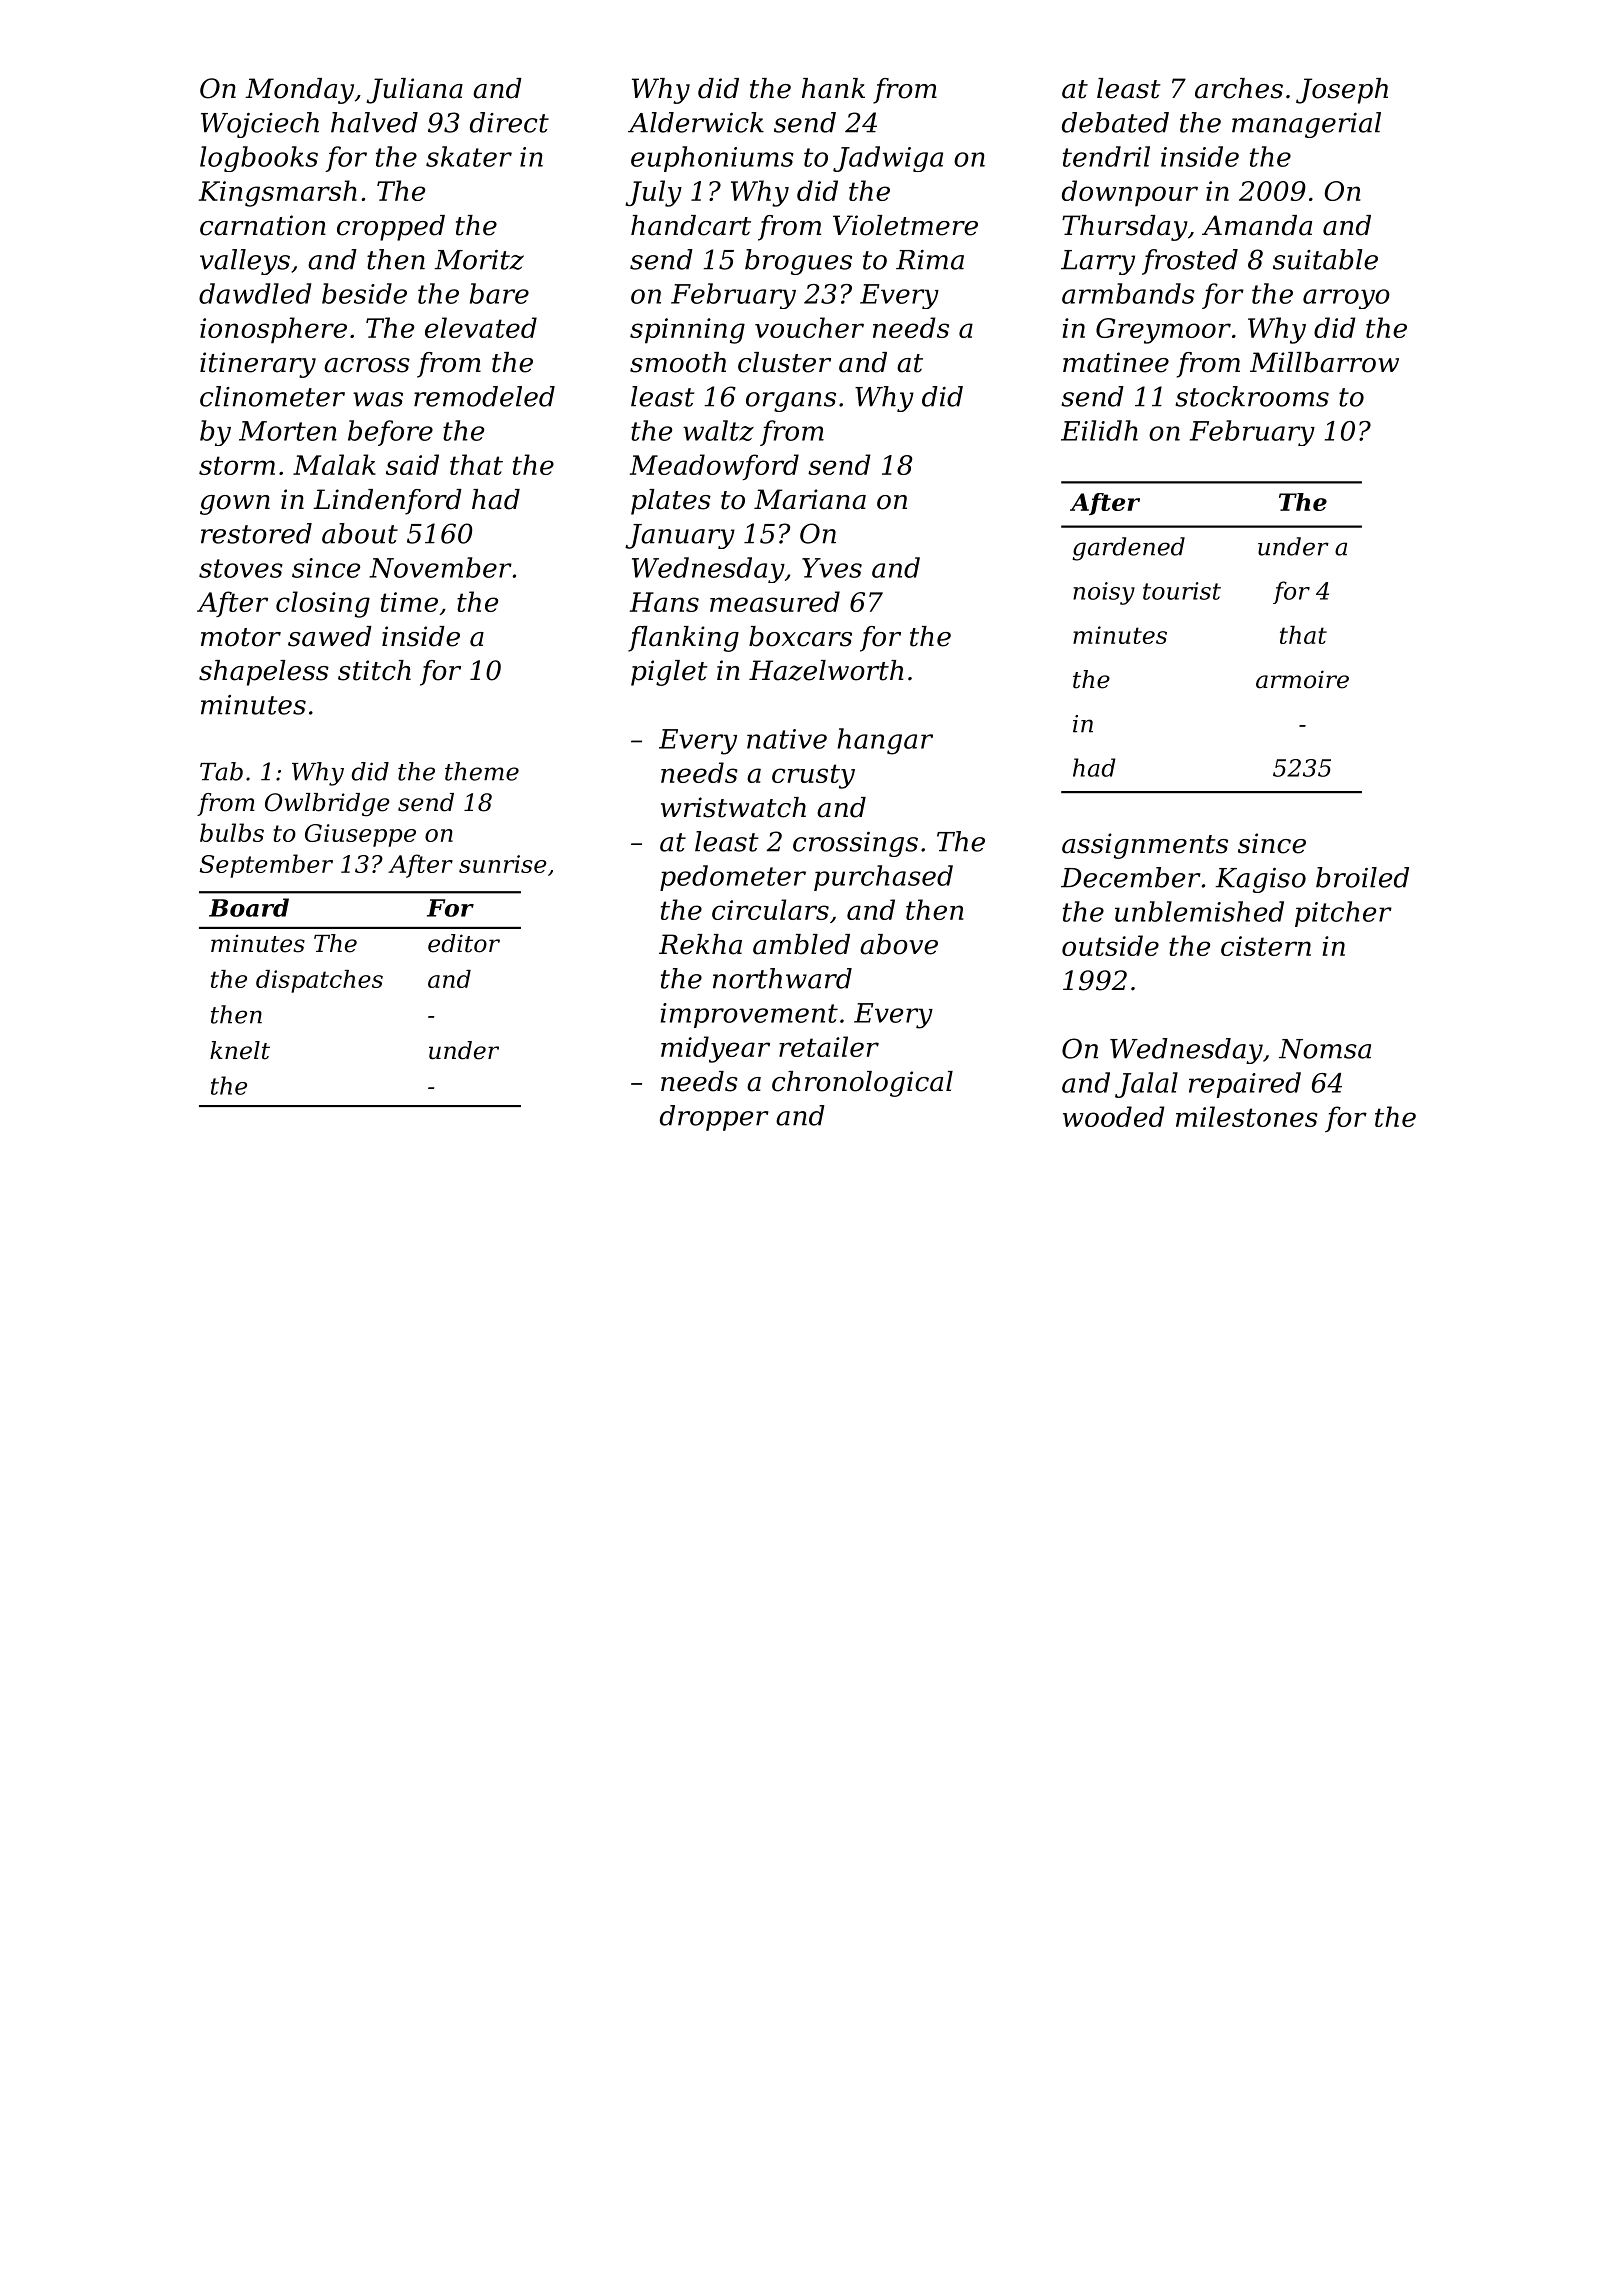  I want to click on editor, so click(464, 943).
